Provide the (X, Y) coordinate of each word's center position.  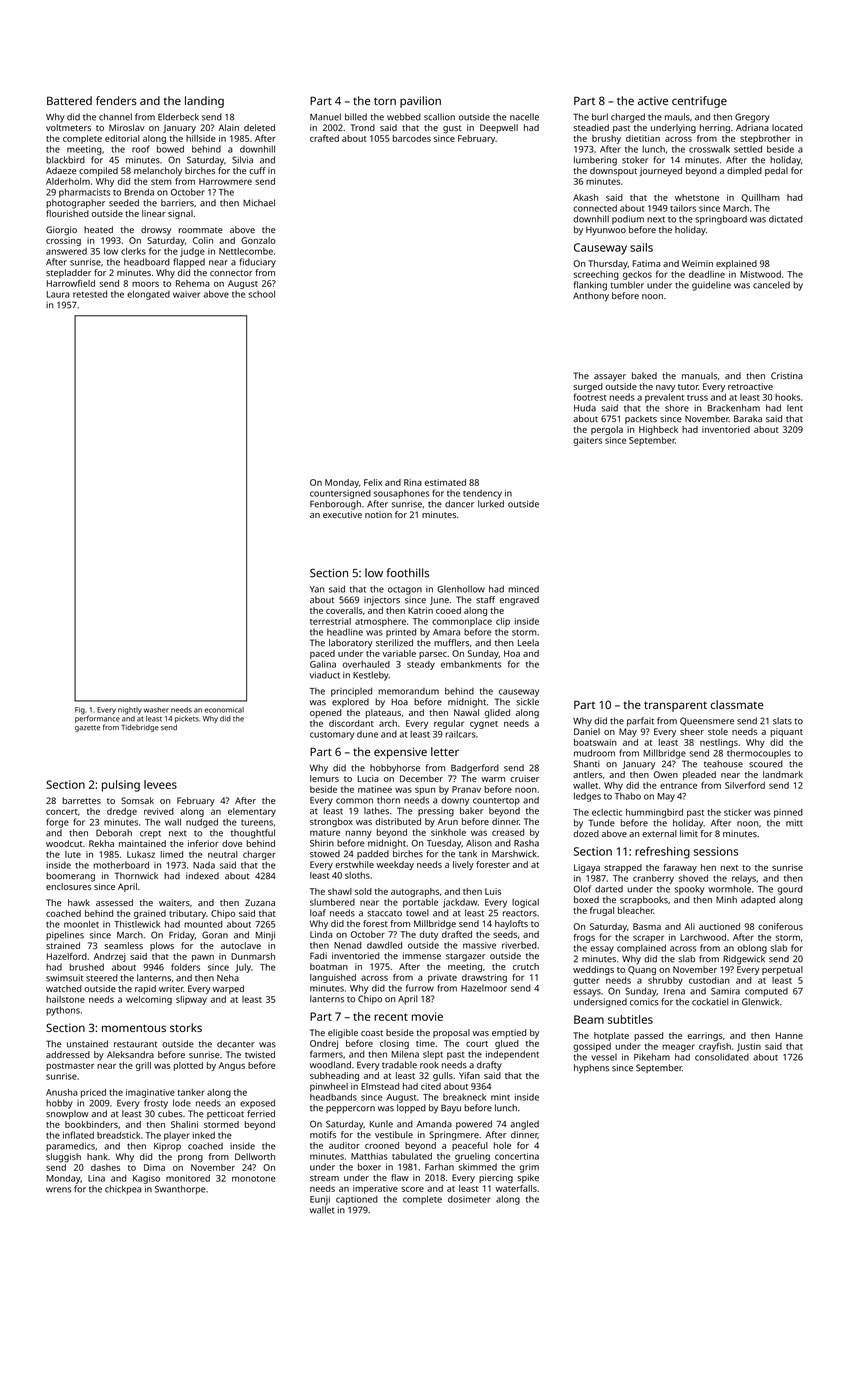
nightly (130, 711)
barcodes (412, 138)
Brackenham (734, 408)
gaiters (587, 441)
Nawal (466, 712)
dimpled (744, 171)
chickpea (123, 1190)
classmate (737, 704)
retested (90, 294)
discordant (351, 723)
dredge (122, 812)
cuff (257, 170)
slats (782, 721)
